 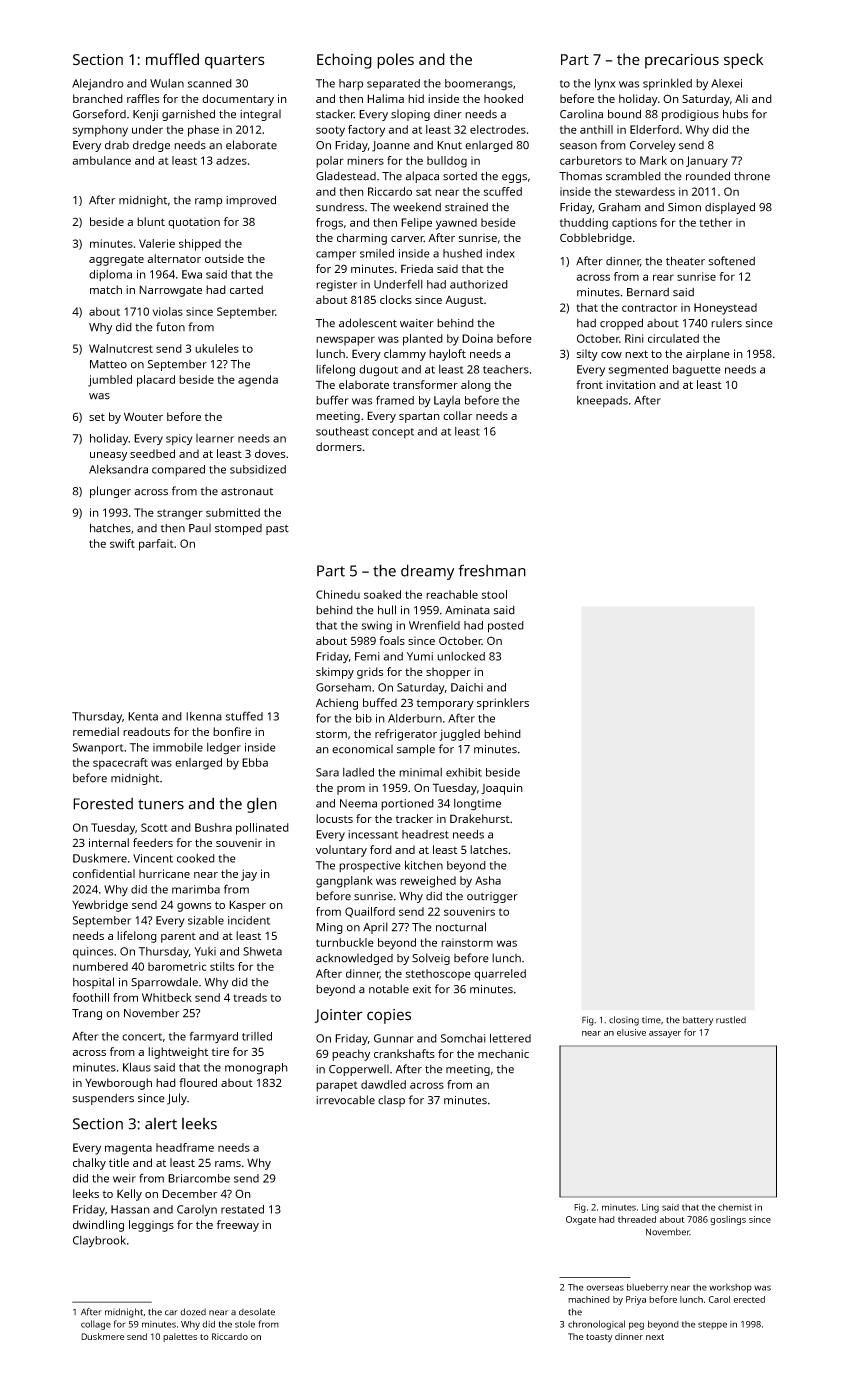 I want to click on register, so click(x=336, y=286).
